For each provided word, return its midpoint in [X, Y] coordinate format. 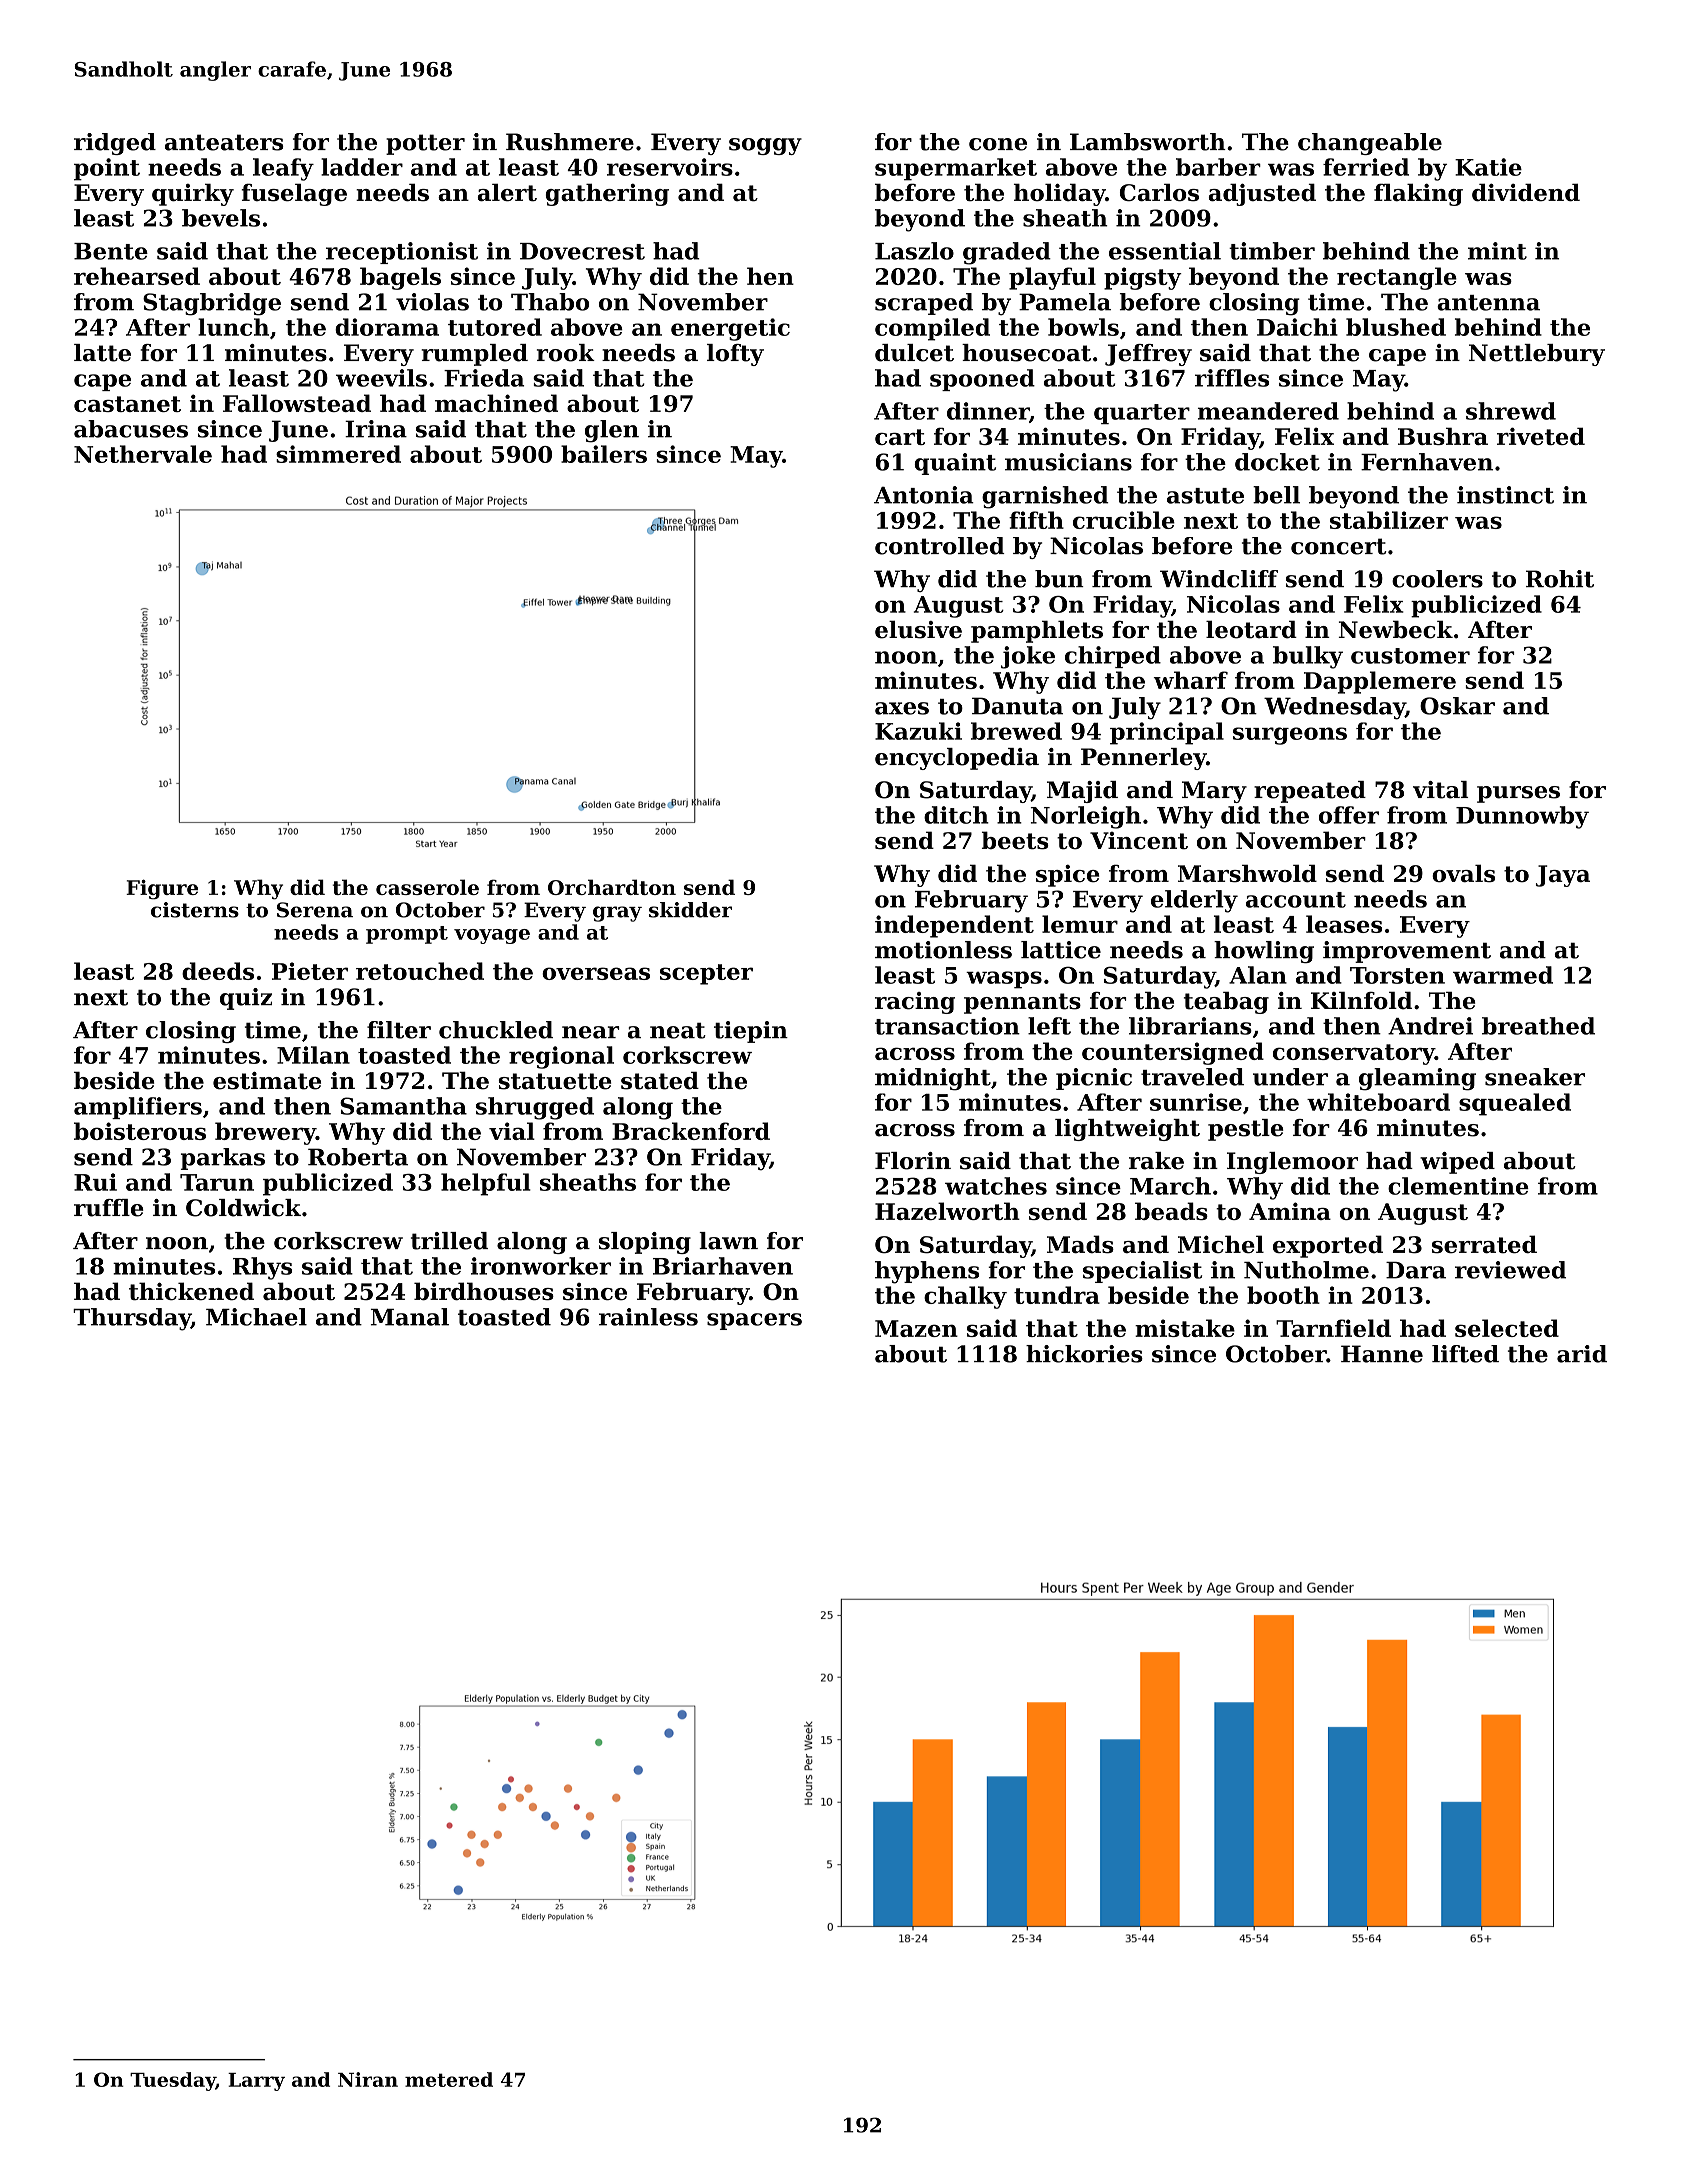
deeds [218, 971]
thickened [191, 1291]
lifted [1465, 1354]
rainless [648, 1317]
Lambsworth [1148, 142]
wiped [1457, 1163]
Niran [368, 2079]
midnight [933, 1079]
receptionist [402, 253]
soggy [765, 146]
